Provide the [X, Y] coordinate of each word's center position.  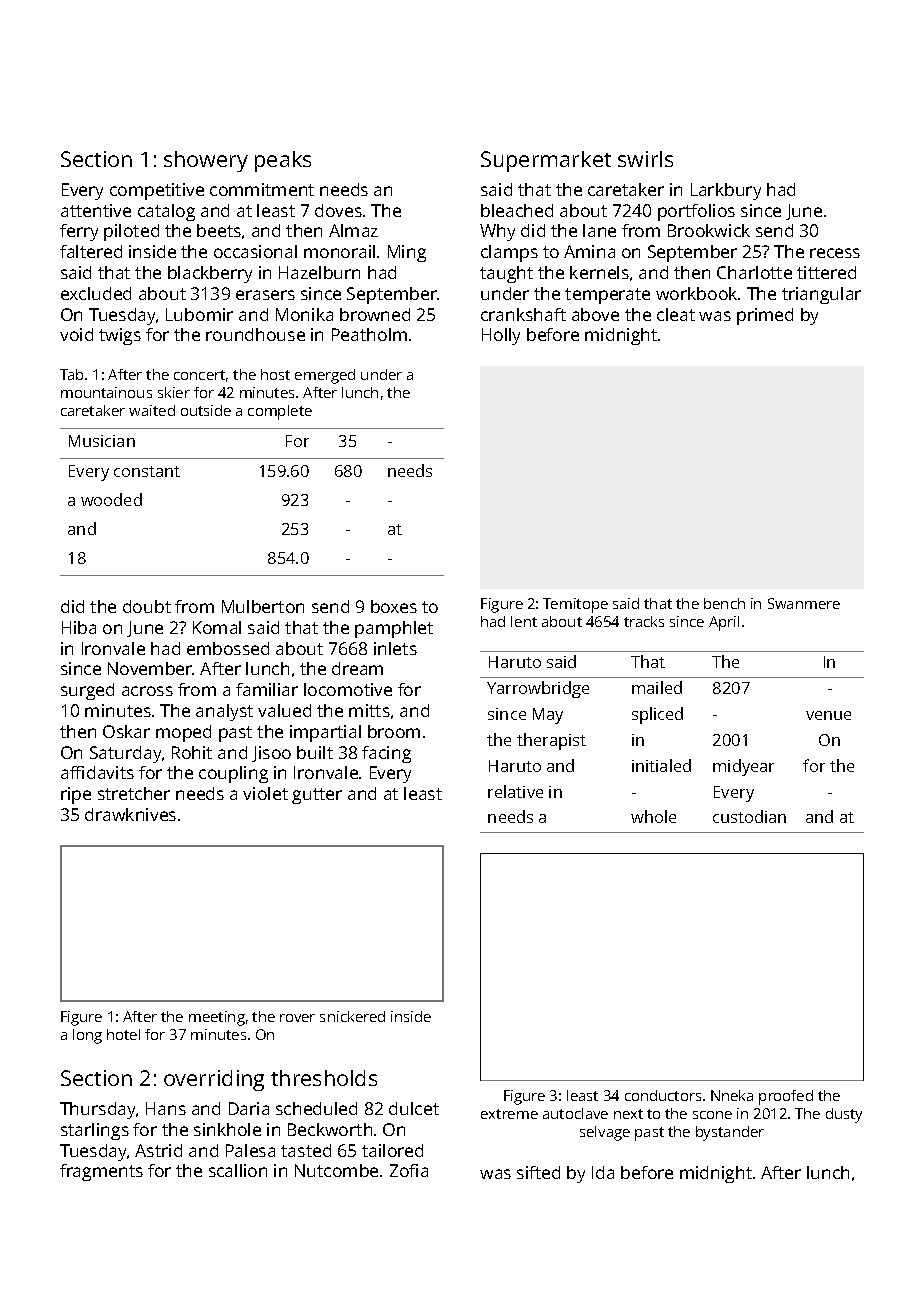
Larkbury [726, 191]
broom [394, 731]
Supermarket [546, 161]
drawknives [130, 814]
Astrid [158, 1150]
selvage [605, 1133]
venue [828, 715]
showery [206, 161]
